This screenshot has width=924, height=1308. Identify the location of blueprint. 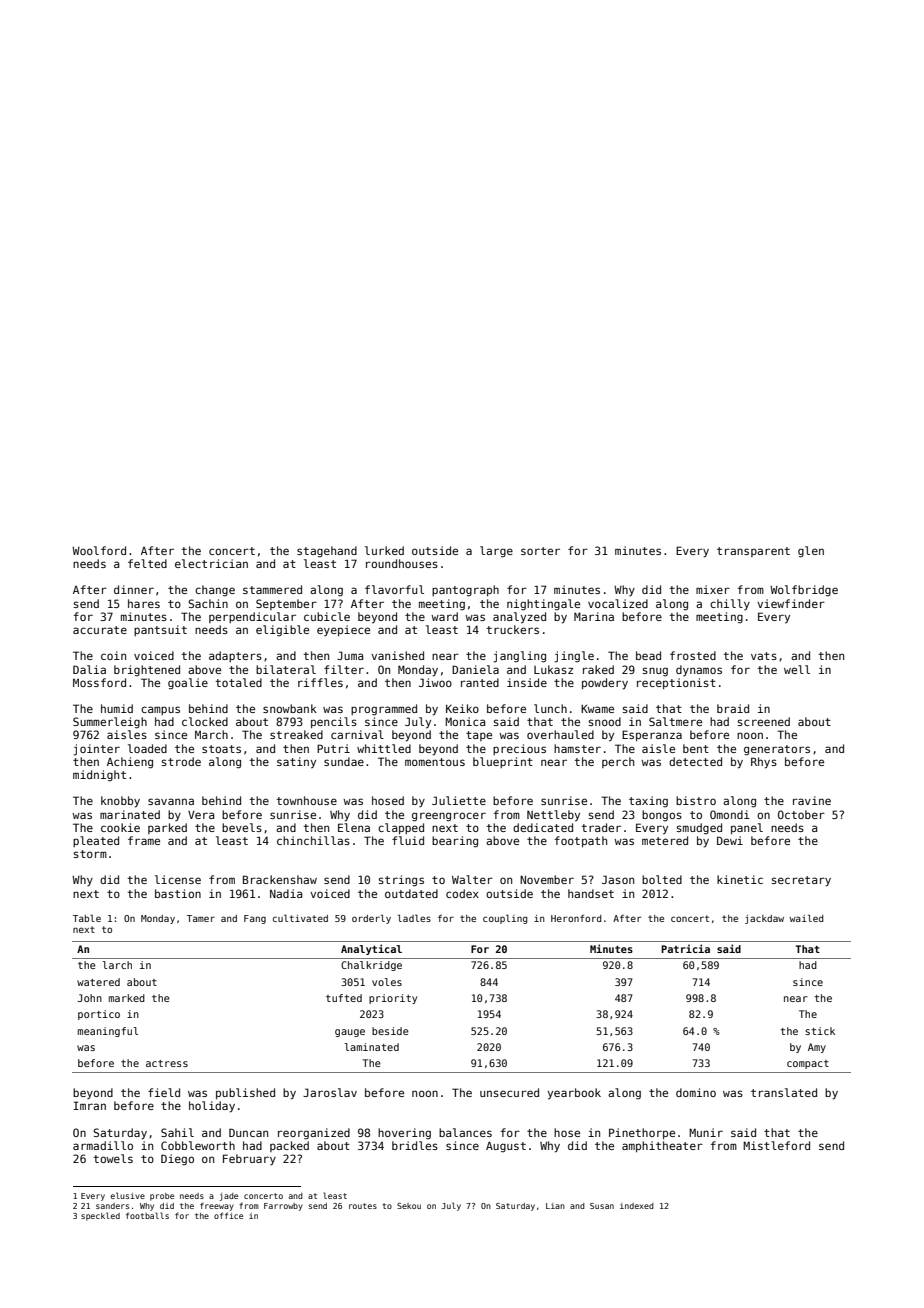
(503, 762).
